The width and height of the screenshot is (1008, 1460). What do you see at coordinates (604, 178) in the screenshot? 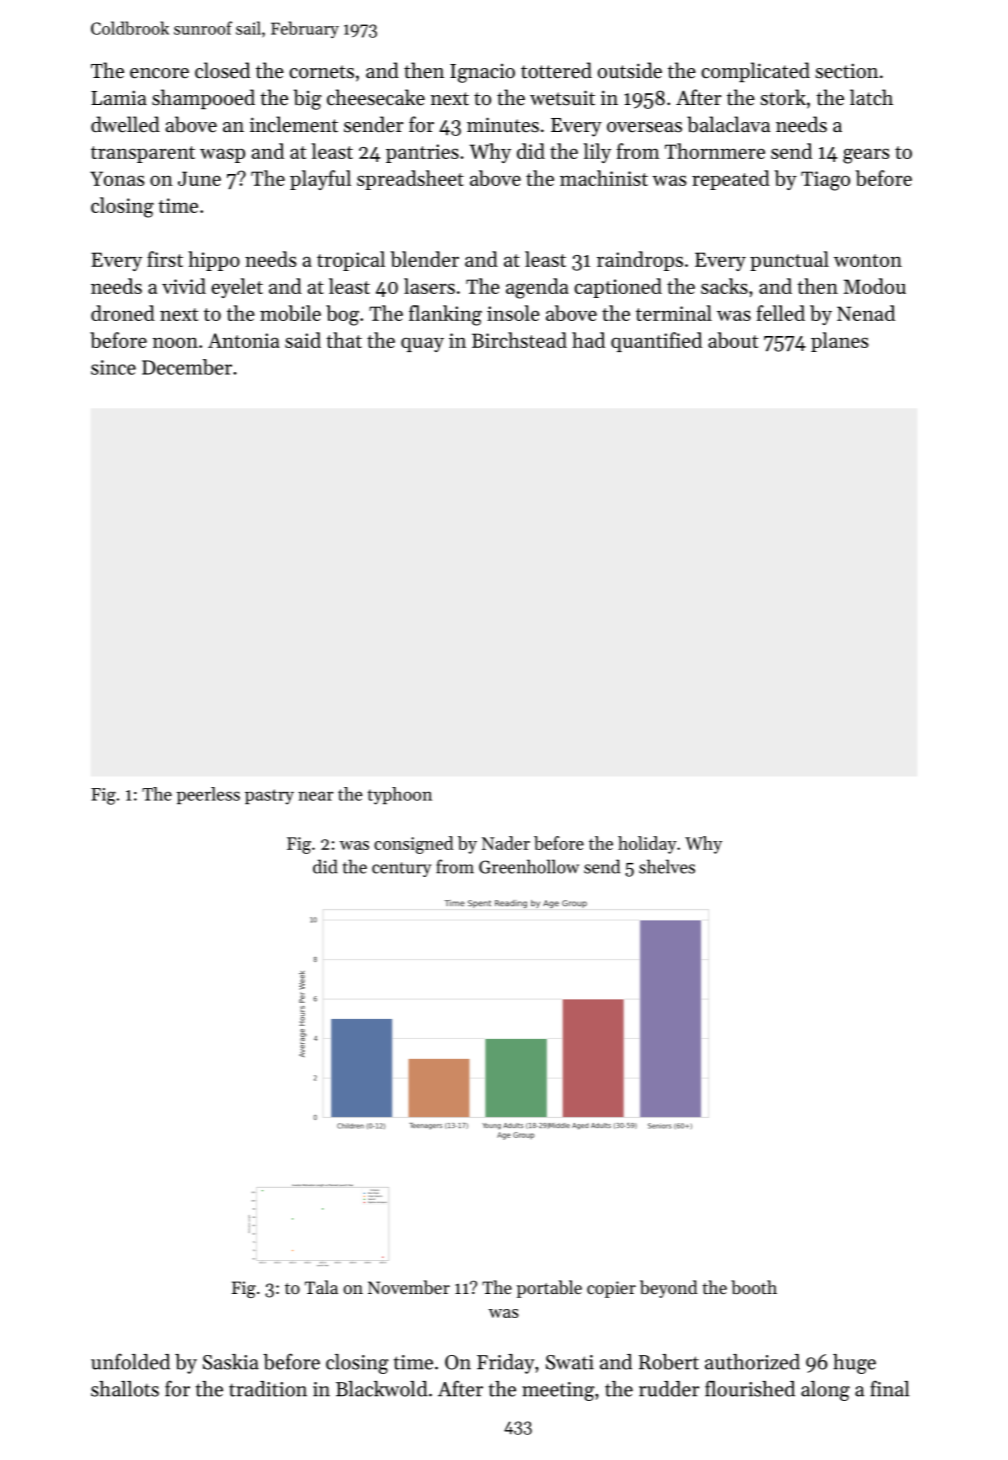
I see `machinist` at bounding box center [604, 178].
